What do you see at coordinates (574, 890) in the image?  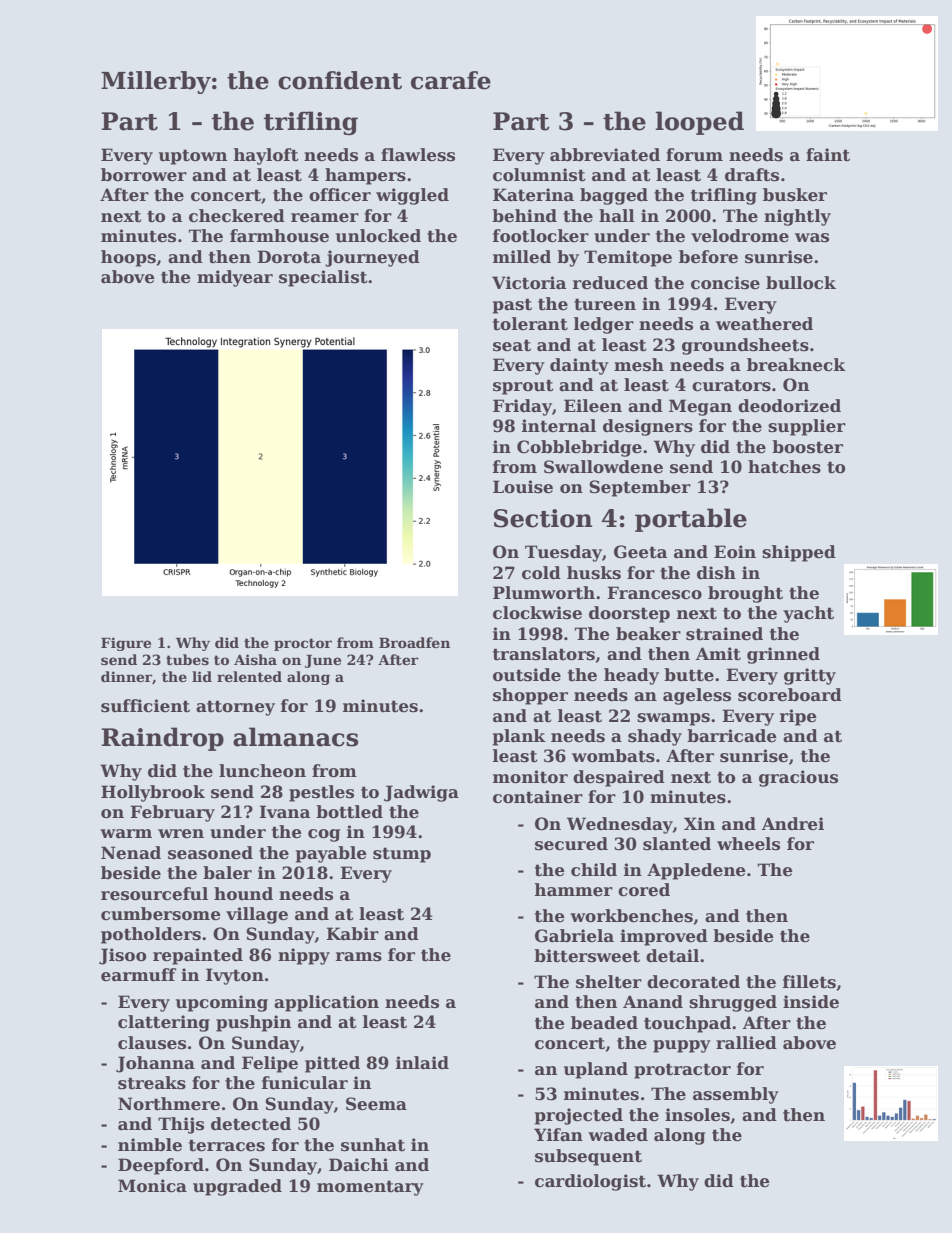 I see `hammer` at bounding box center [574, 890].
